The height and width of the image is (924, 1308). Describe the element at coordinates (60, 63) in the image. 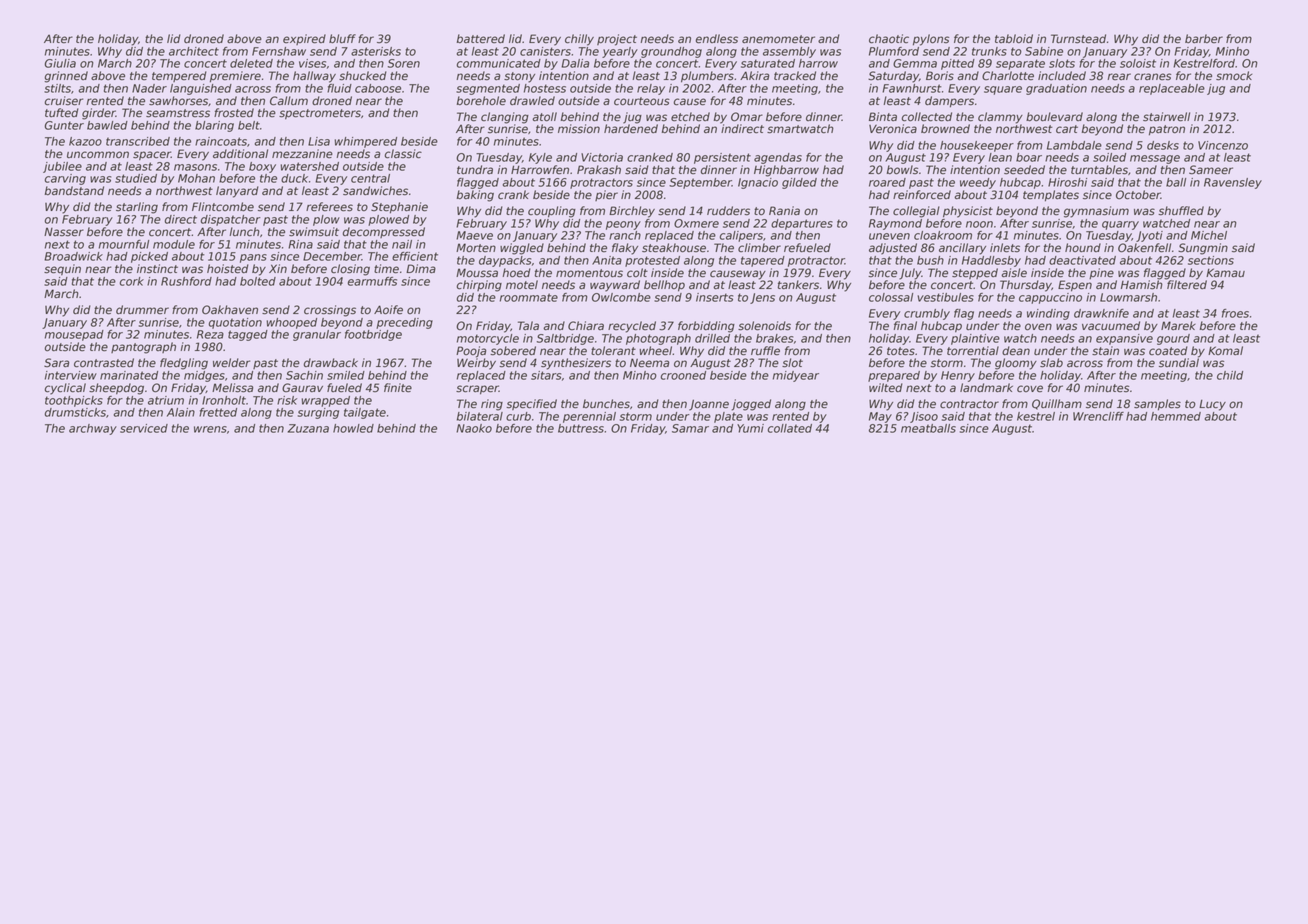

I see `Giulia` at that location.
